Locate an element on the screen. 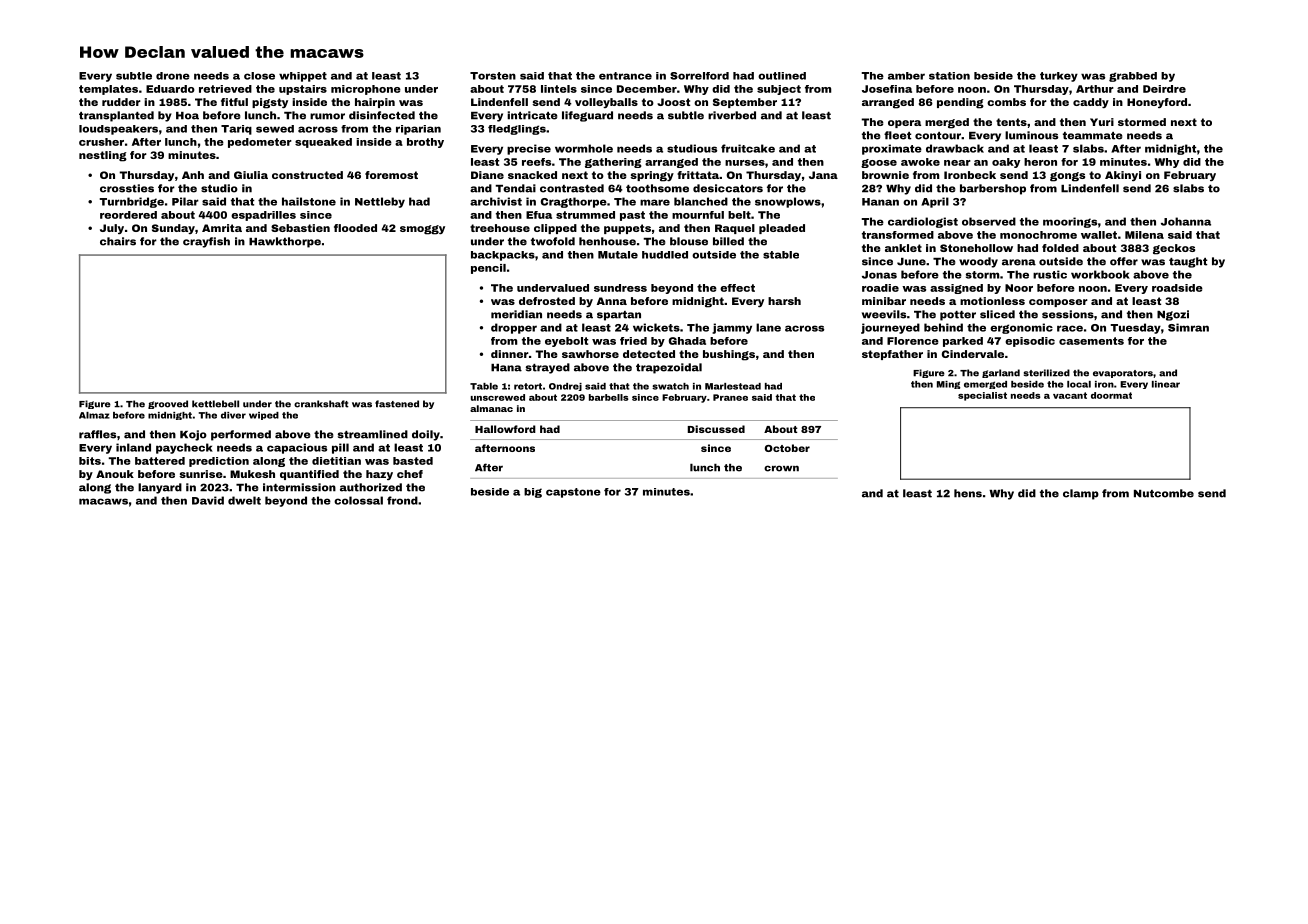 The height and width of the screenshot is (924, 1308). Akinyi is located at coordinates (1123, 176).
